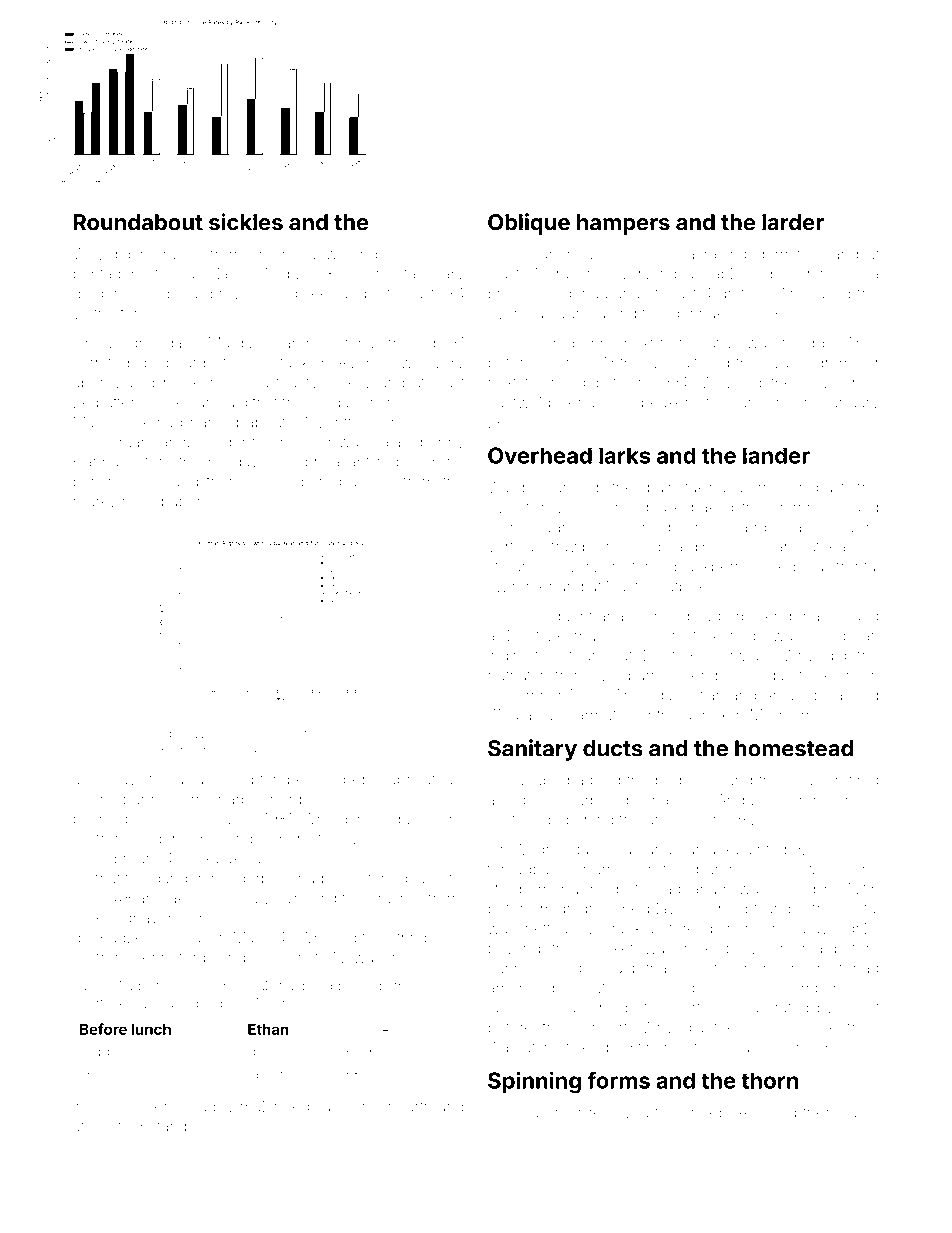 The image size is (952, 1233). I want to click on Anthony, so click(630, 364).
